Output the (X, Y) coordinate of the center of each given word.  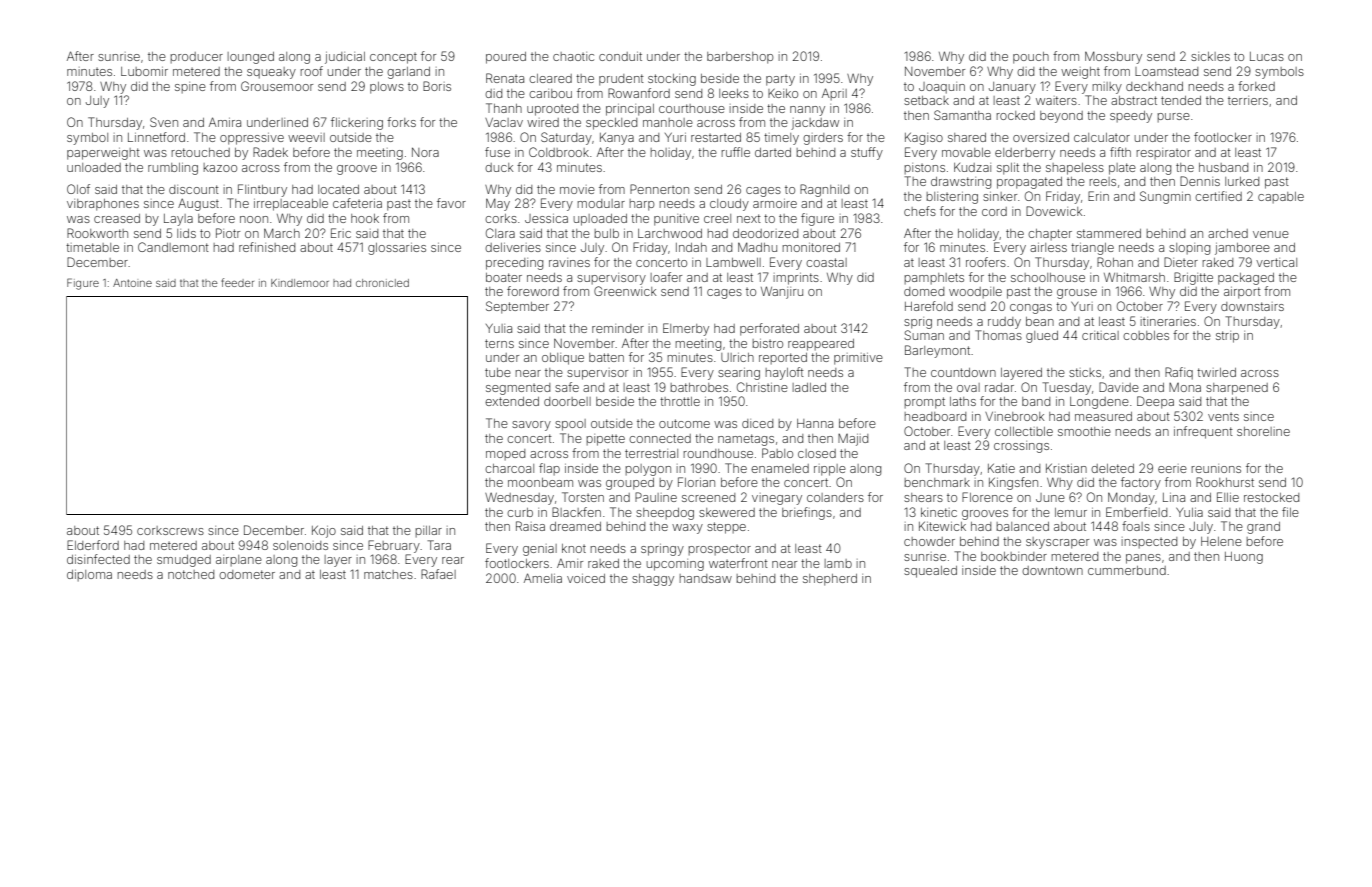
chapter (1050, 234)
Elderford (93, 545)
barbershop (740, 58)
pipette (606, 440)
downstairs (1252, 306)
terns (499, 343)
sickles (1210, 56)
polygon (648, 470)
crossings (1021, 447)
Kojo (324, 532)
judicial (345, 58)
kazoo (220, 167)
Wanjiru (782, 292)
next (749, 218)
